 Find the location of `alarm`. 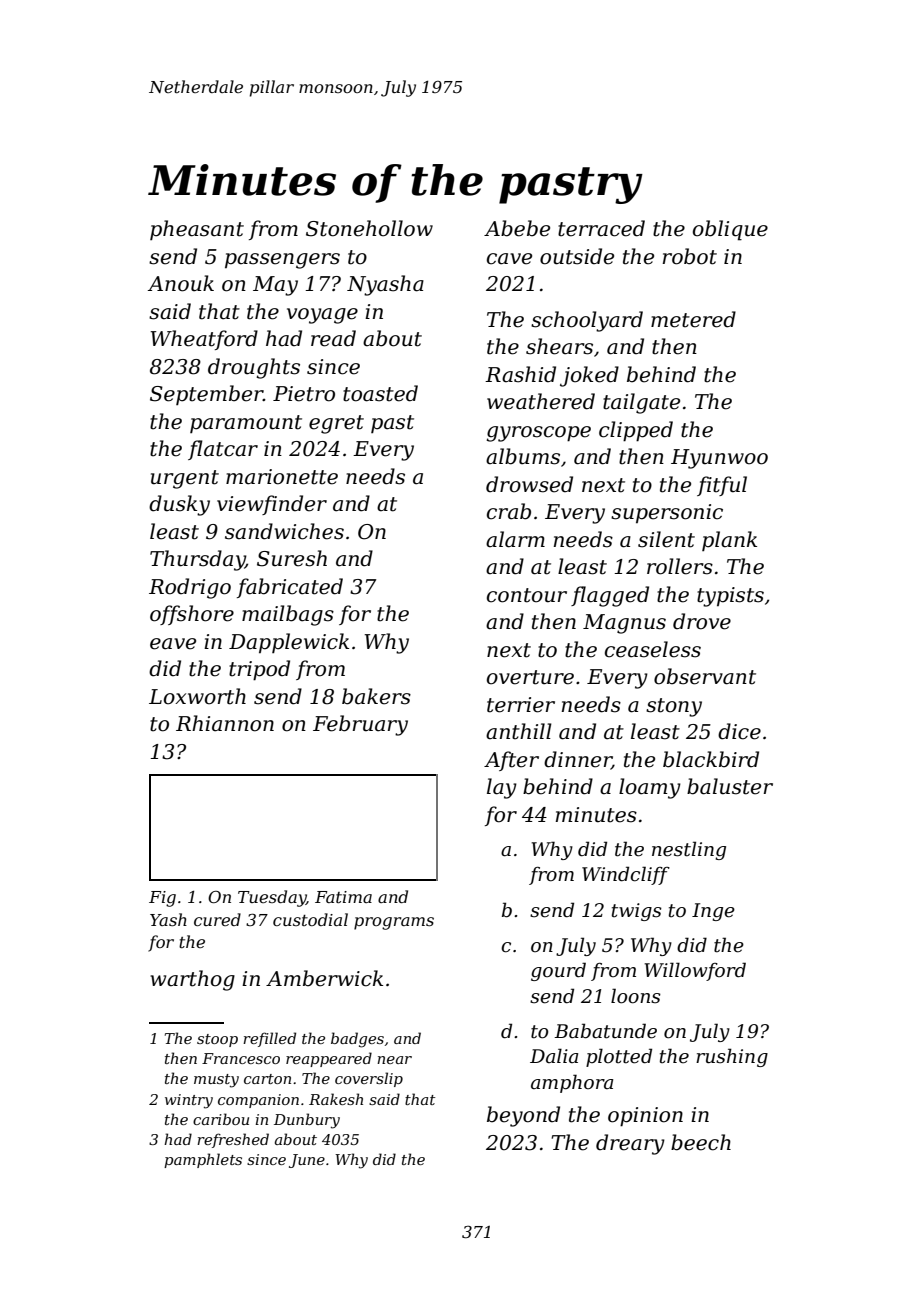

alarm is located at coordinates (515, 539).
